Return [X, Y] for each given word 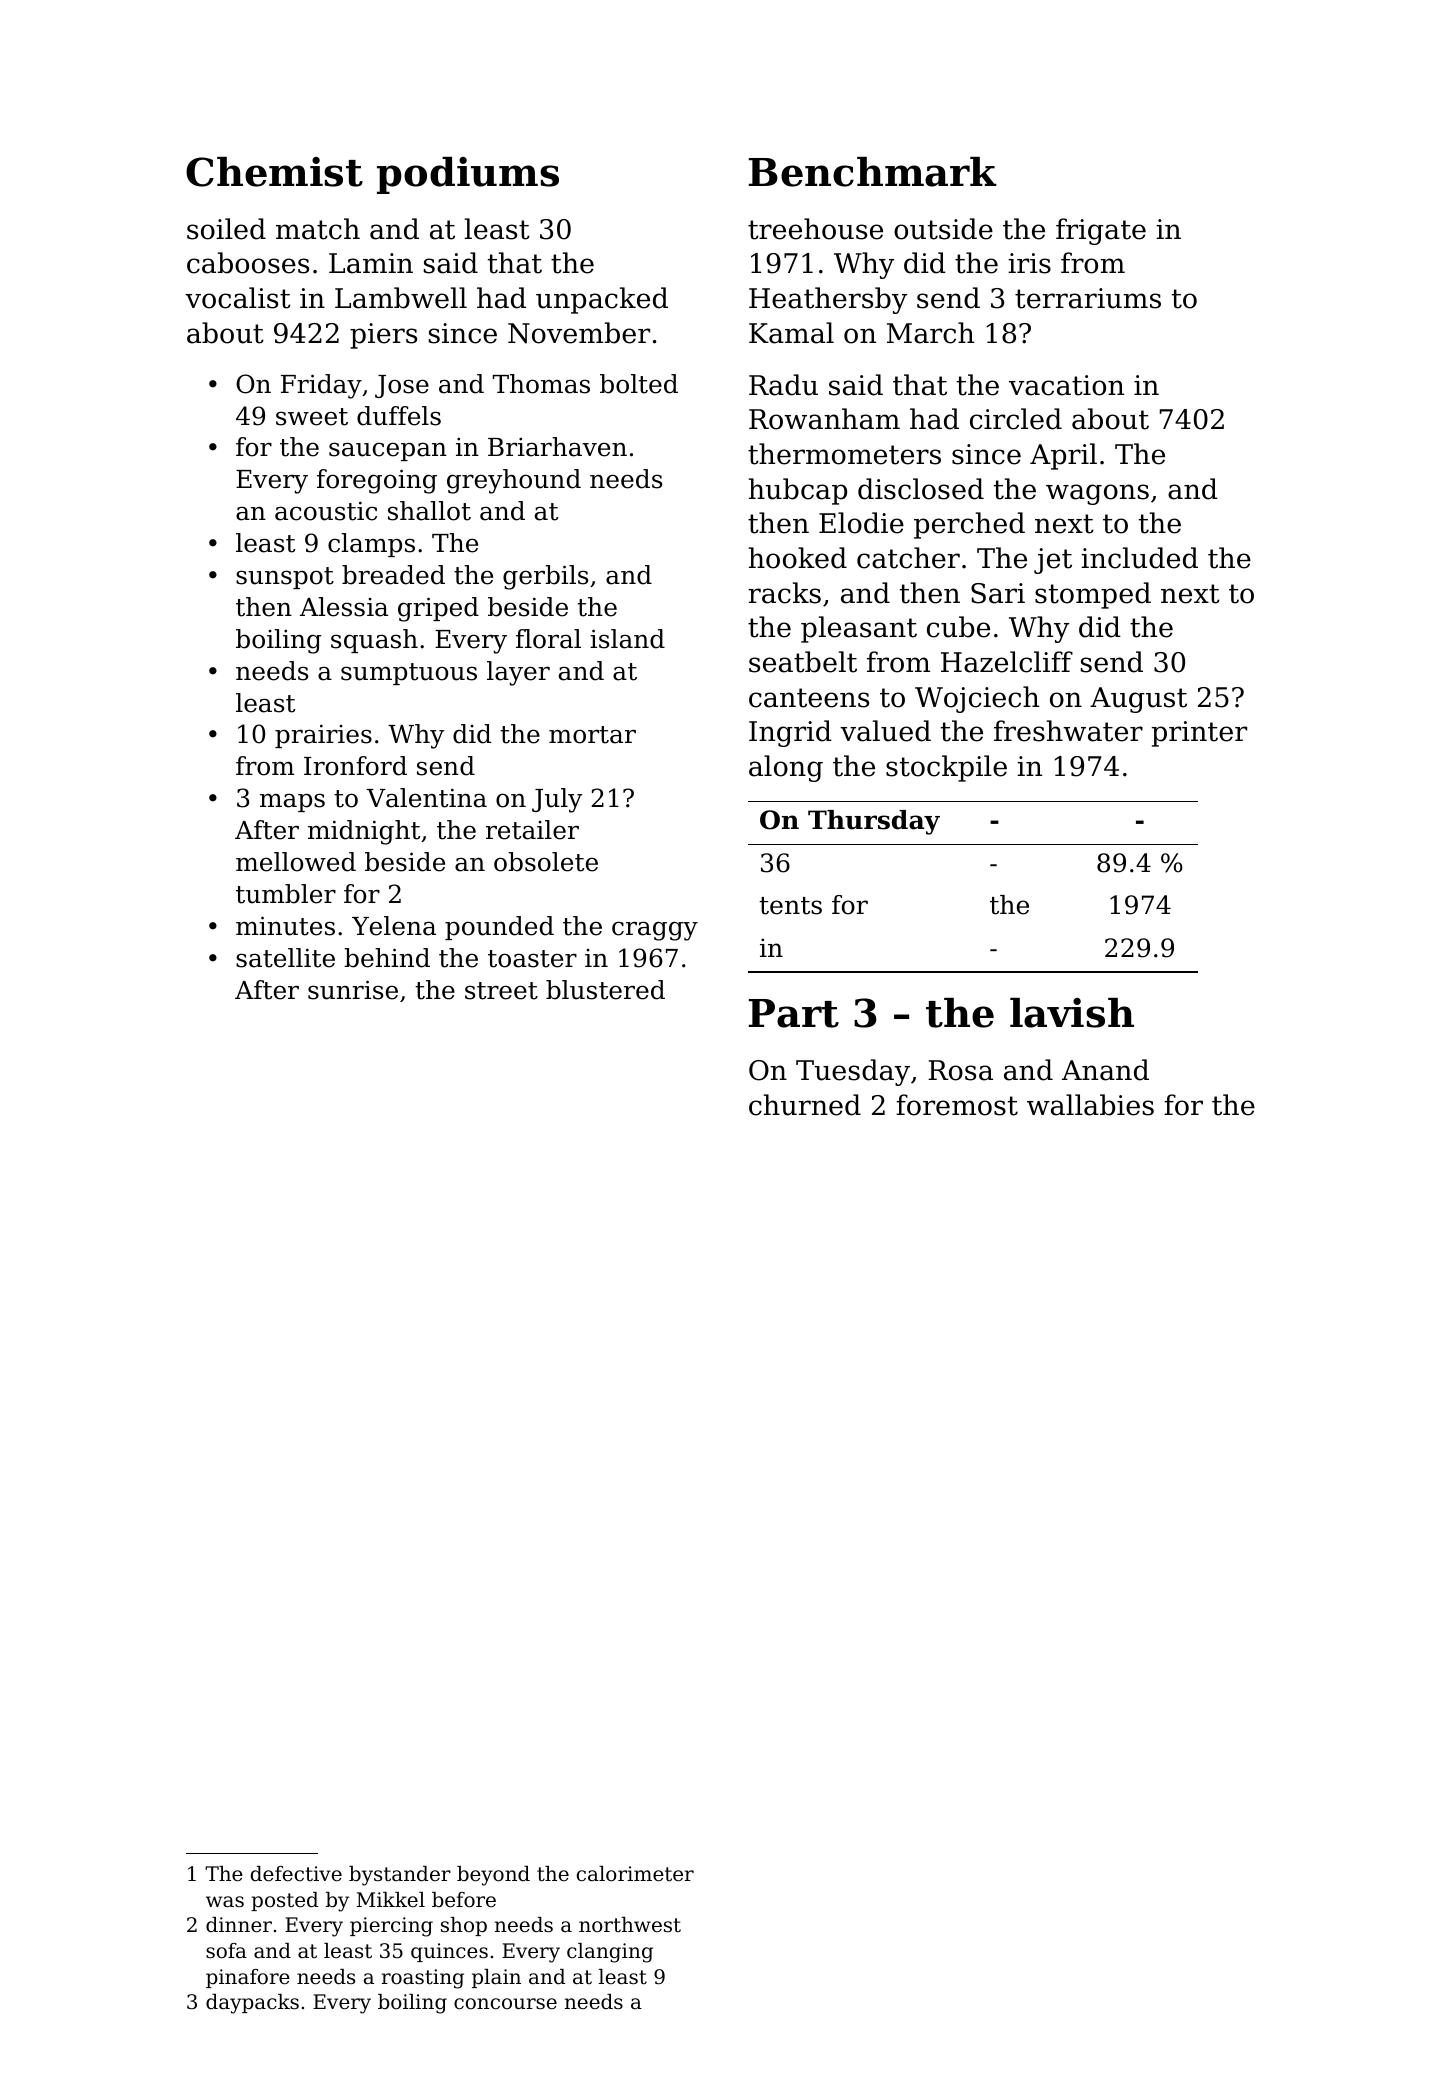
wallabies [1090, 1105]
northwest [630, 1925]
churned [805, 1105]
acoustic [326, 511]
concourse [505, 2004]
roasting [423, 1979]
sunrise [353, 990]
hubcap [798, 491]
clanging [610, 1953]
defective [296, 1874]
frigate [1101, 231]
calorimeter [635, 1874]
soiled [226, 229]
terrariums [1088, 298]
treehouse [815, 229]
